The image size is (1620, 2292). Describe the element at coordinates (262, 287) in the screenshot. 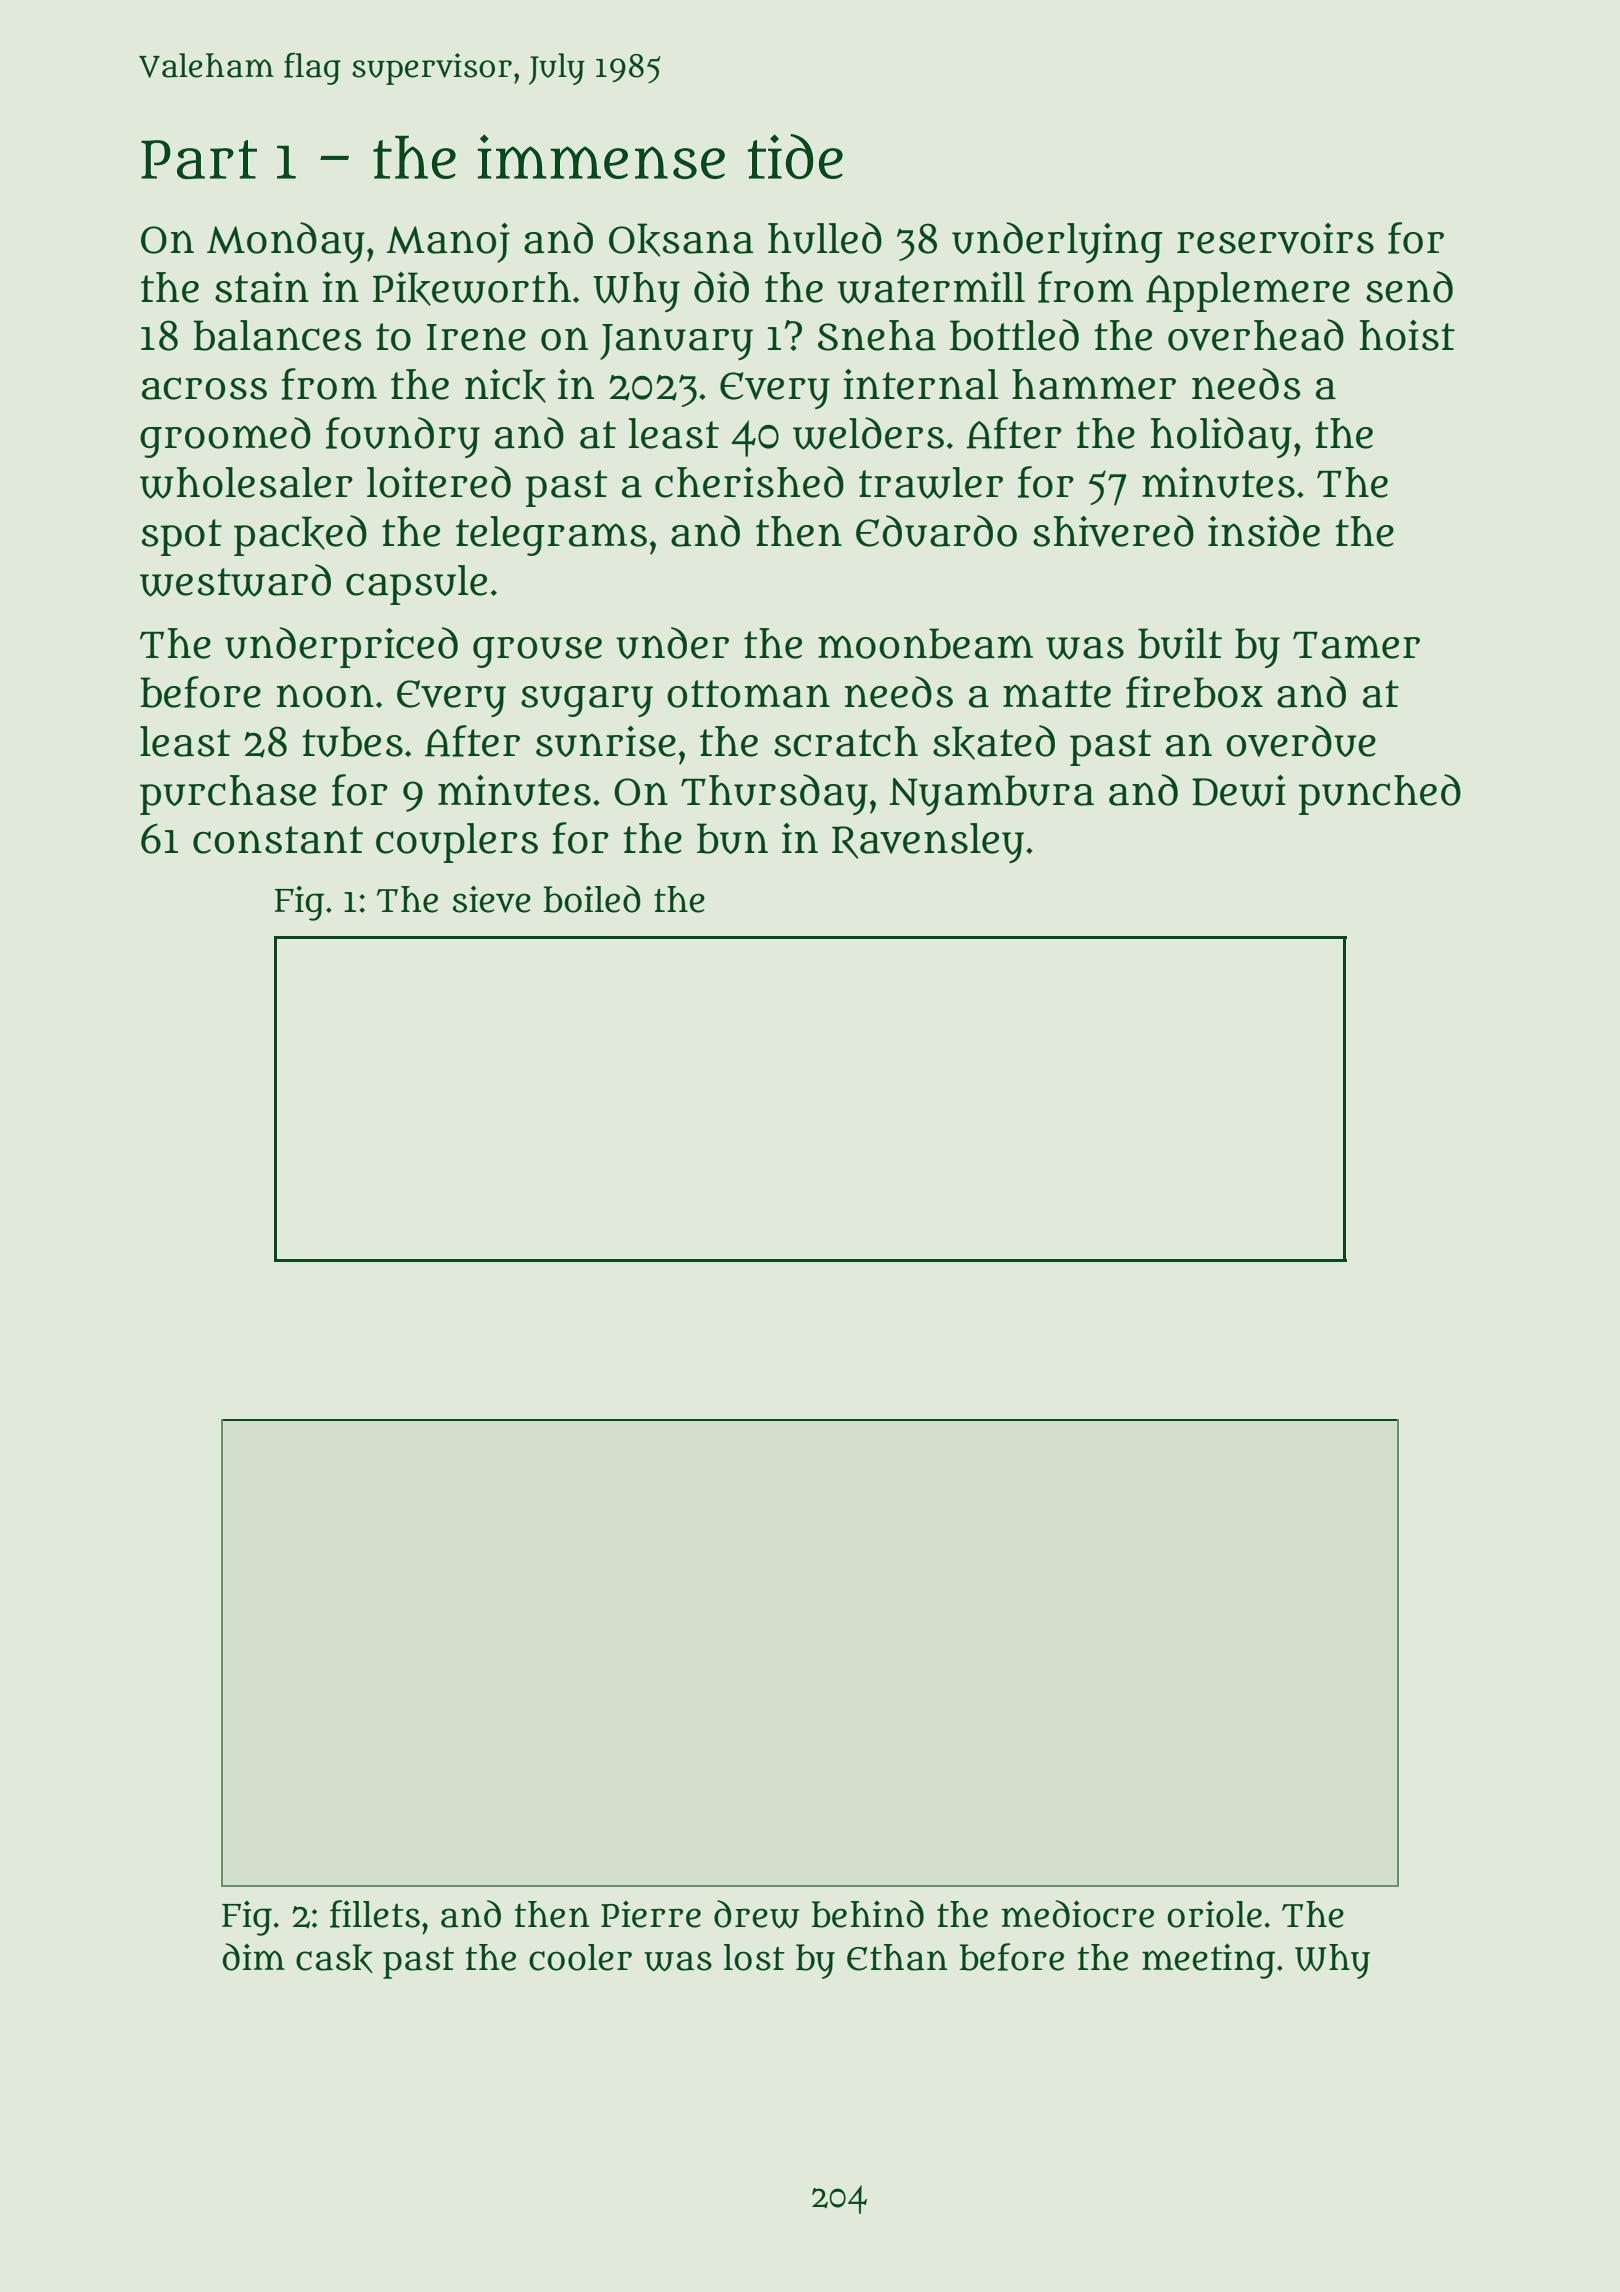

I see `stain` at that location.
